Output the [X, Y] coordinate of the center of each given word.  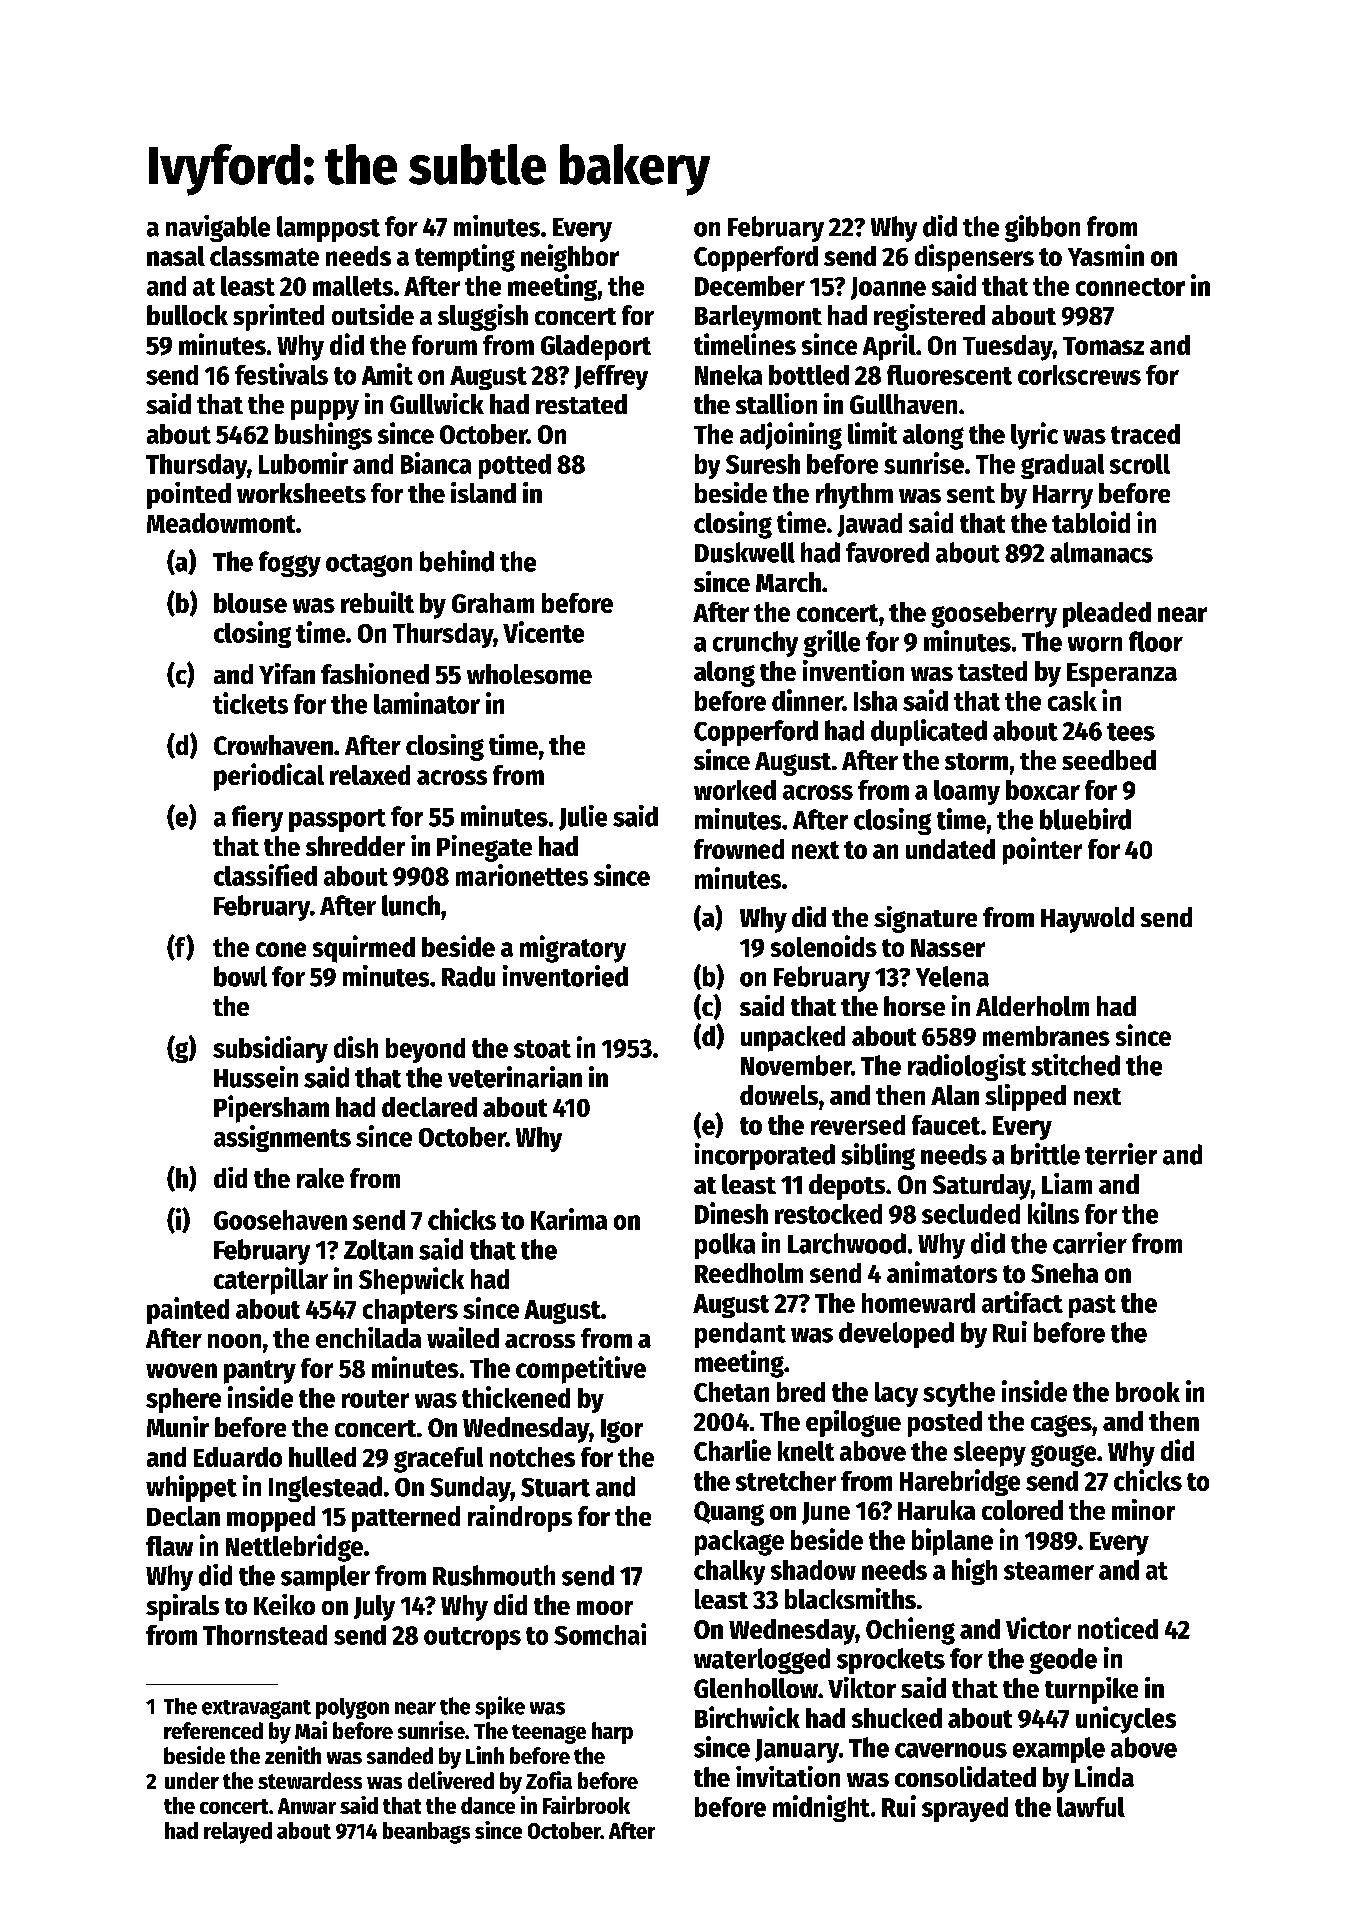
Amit [387, 374]
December [750, 286]
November [796, 1065]
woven [181, 1370]
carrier [1090, 1243]
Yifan [287, 673]
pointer [1042, 851]
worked [735, 790]
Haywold [1087, 920]
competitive [581, 1370]
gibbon [1042, 228]
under [192, 1780]
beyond [425, 1050]
